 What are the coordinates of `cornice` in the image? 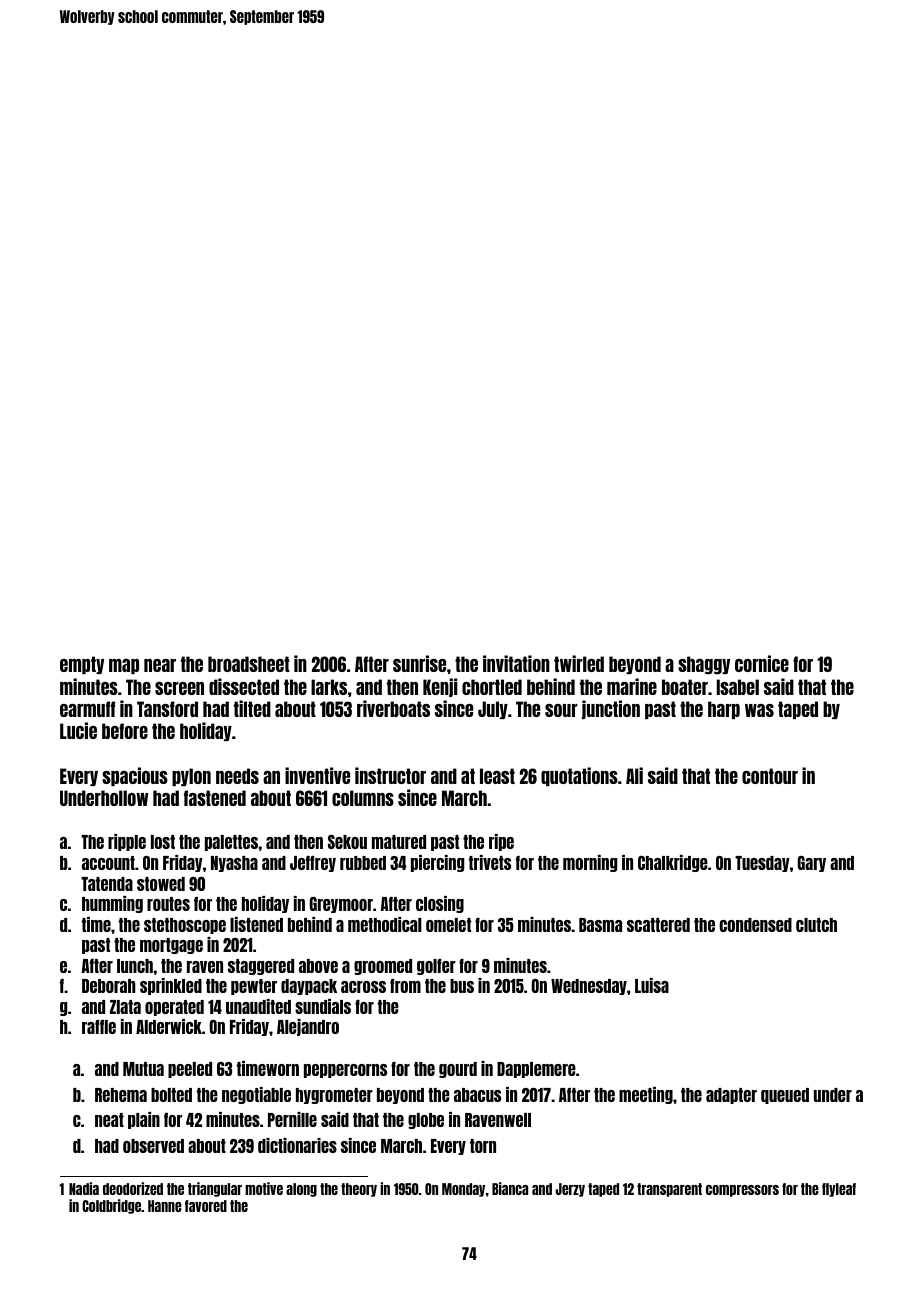 It's located at (762, 663).
